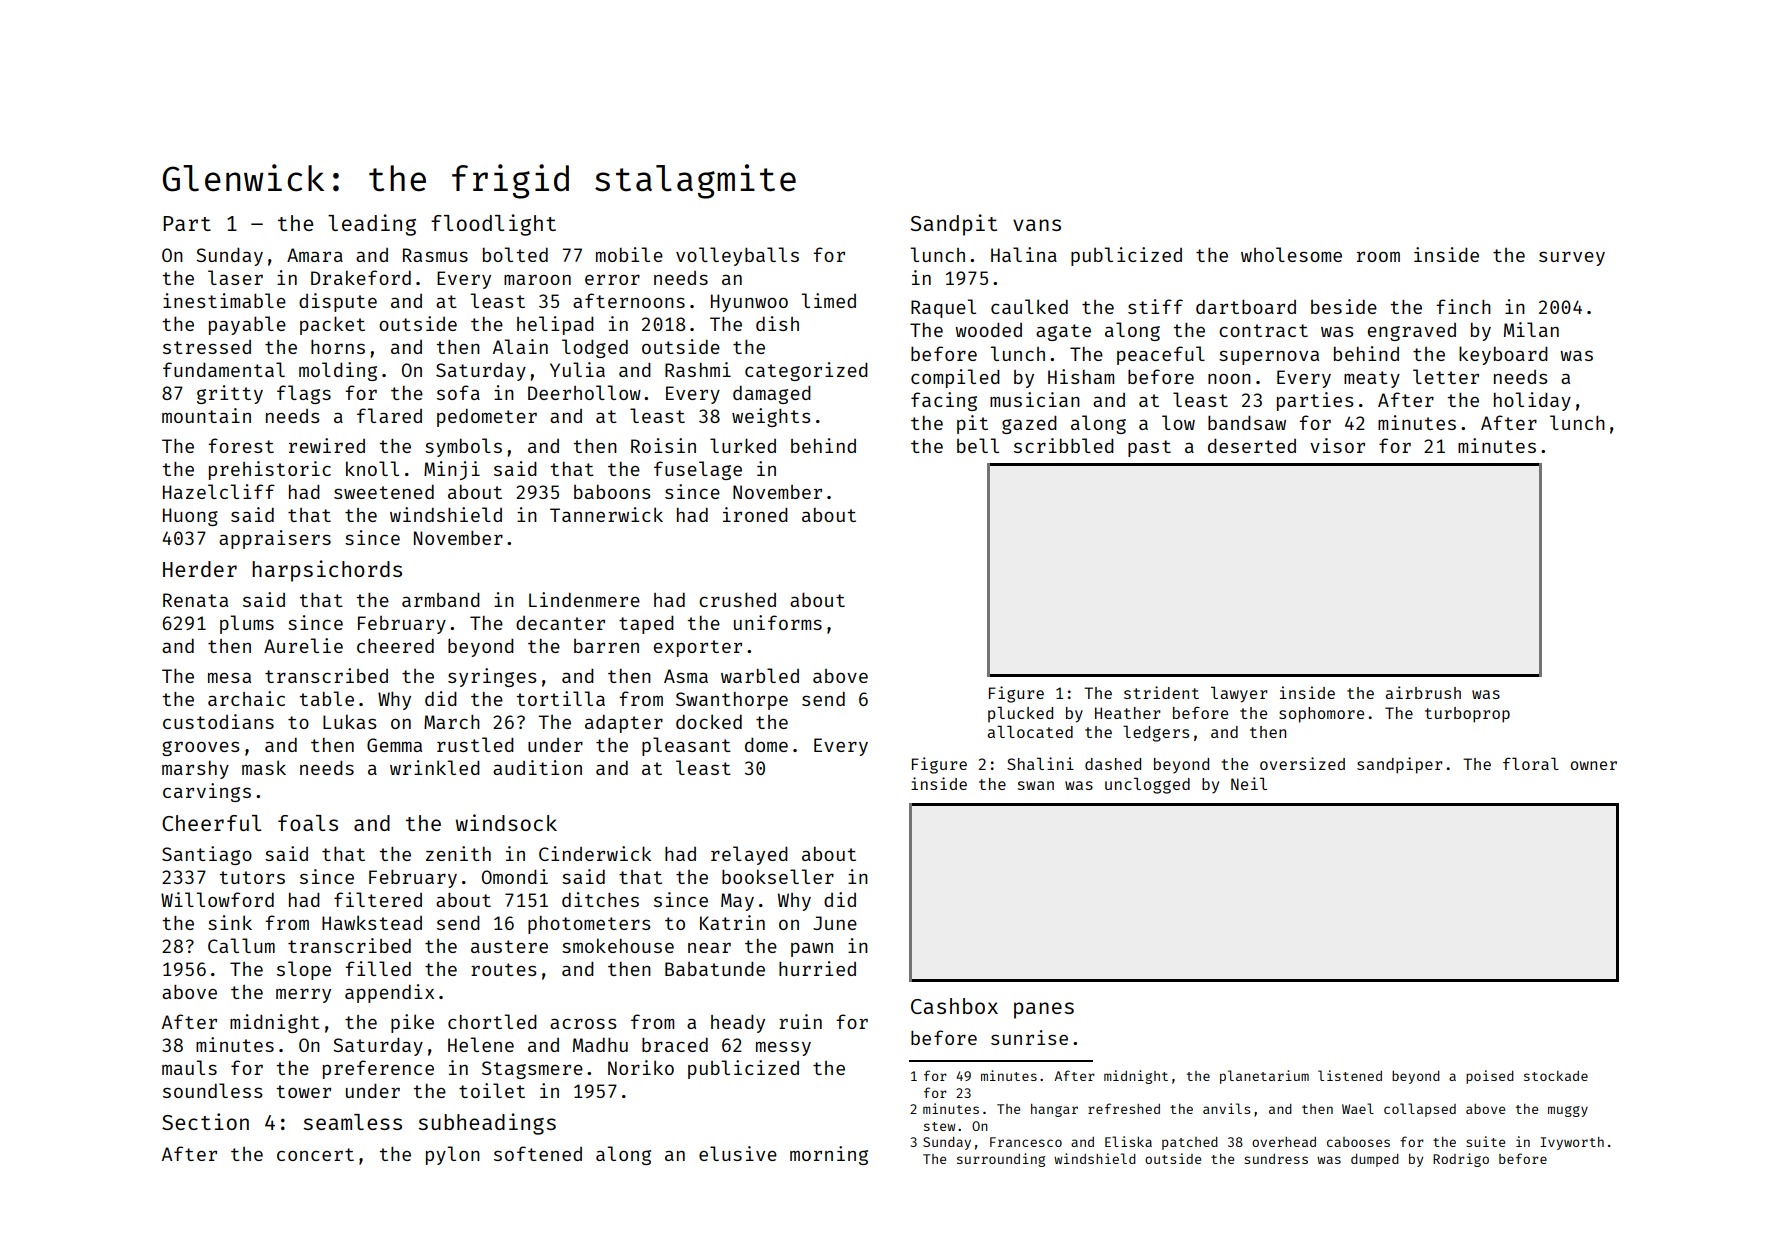 The height and width of the screenshot is (1258, 1780). I want to click on appendix, so click(389, 993).
